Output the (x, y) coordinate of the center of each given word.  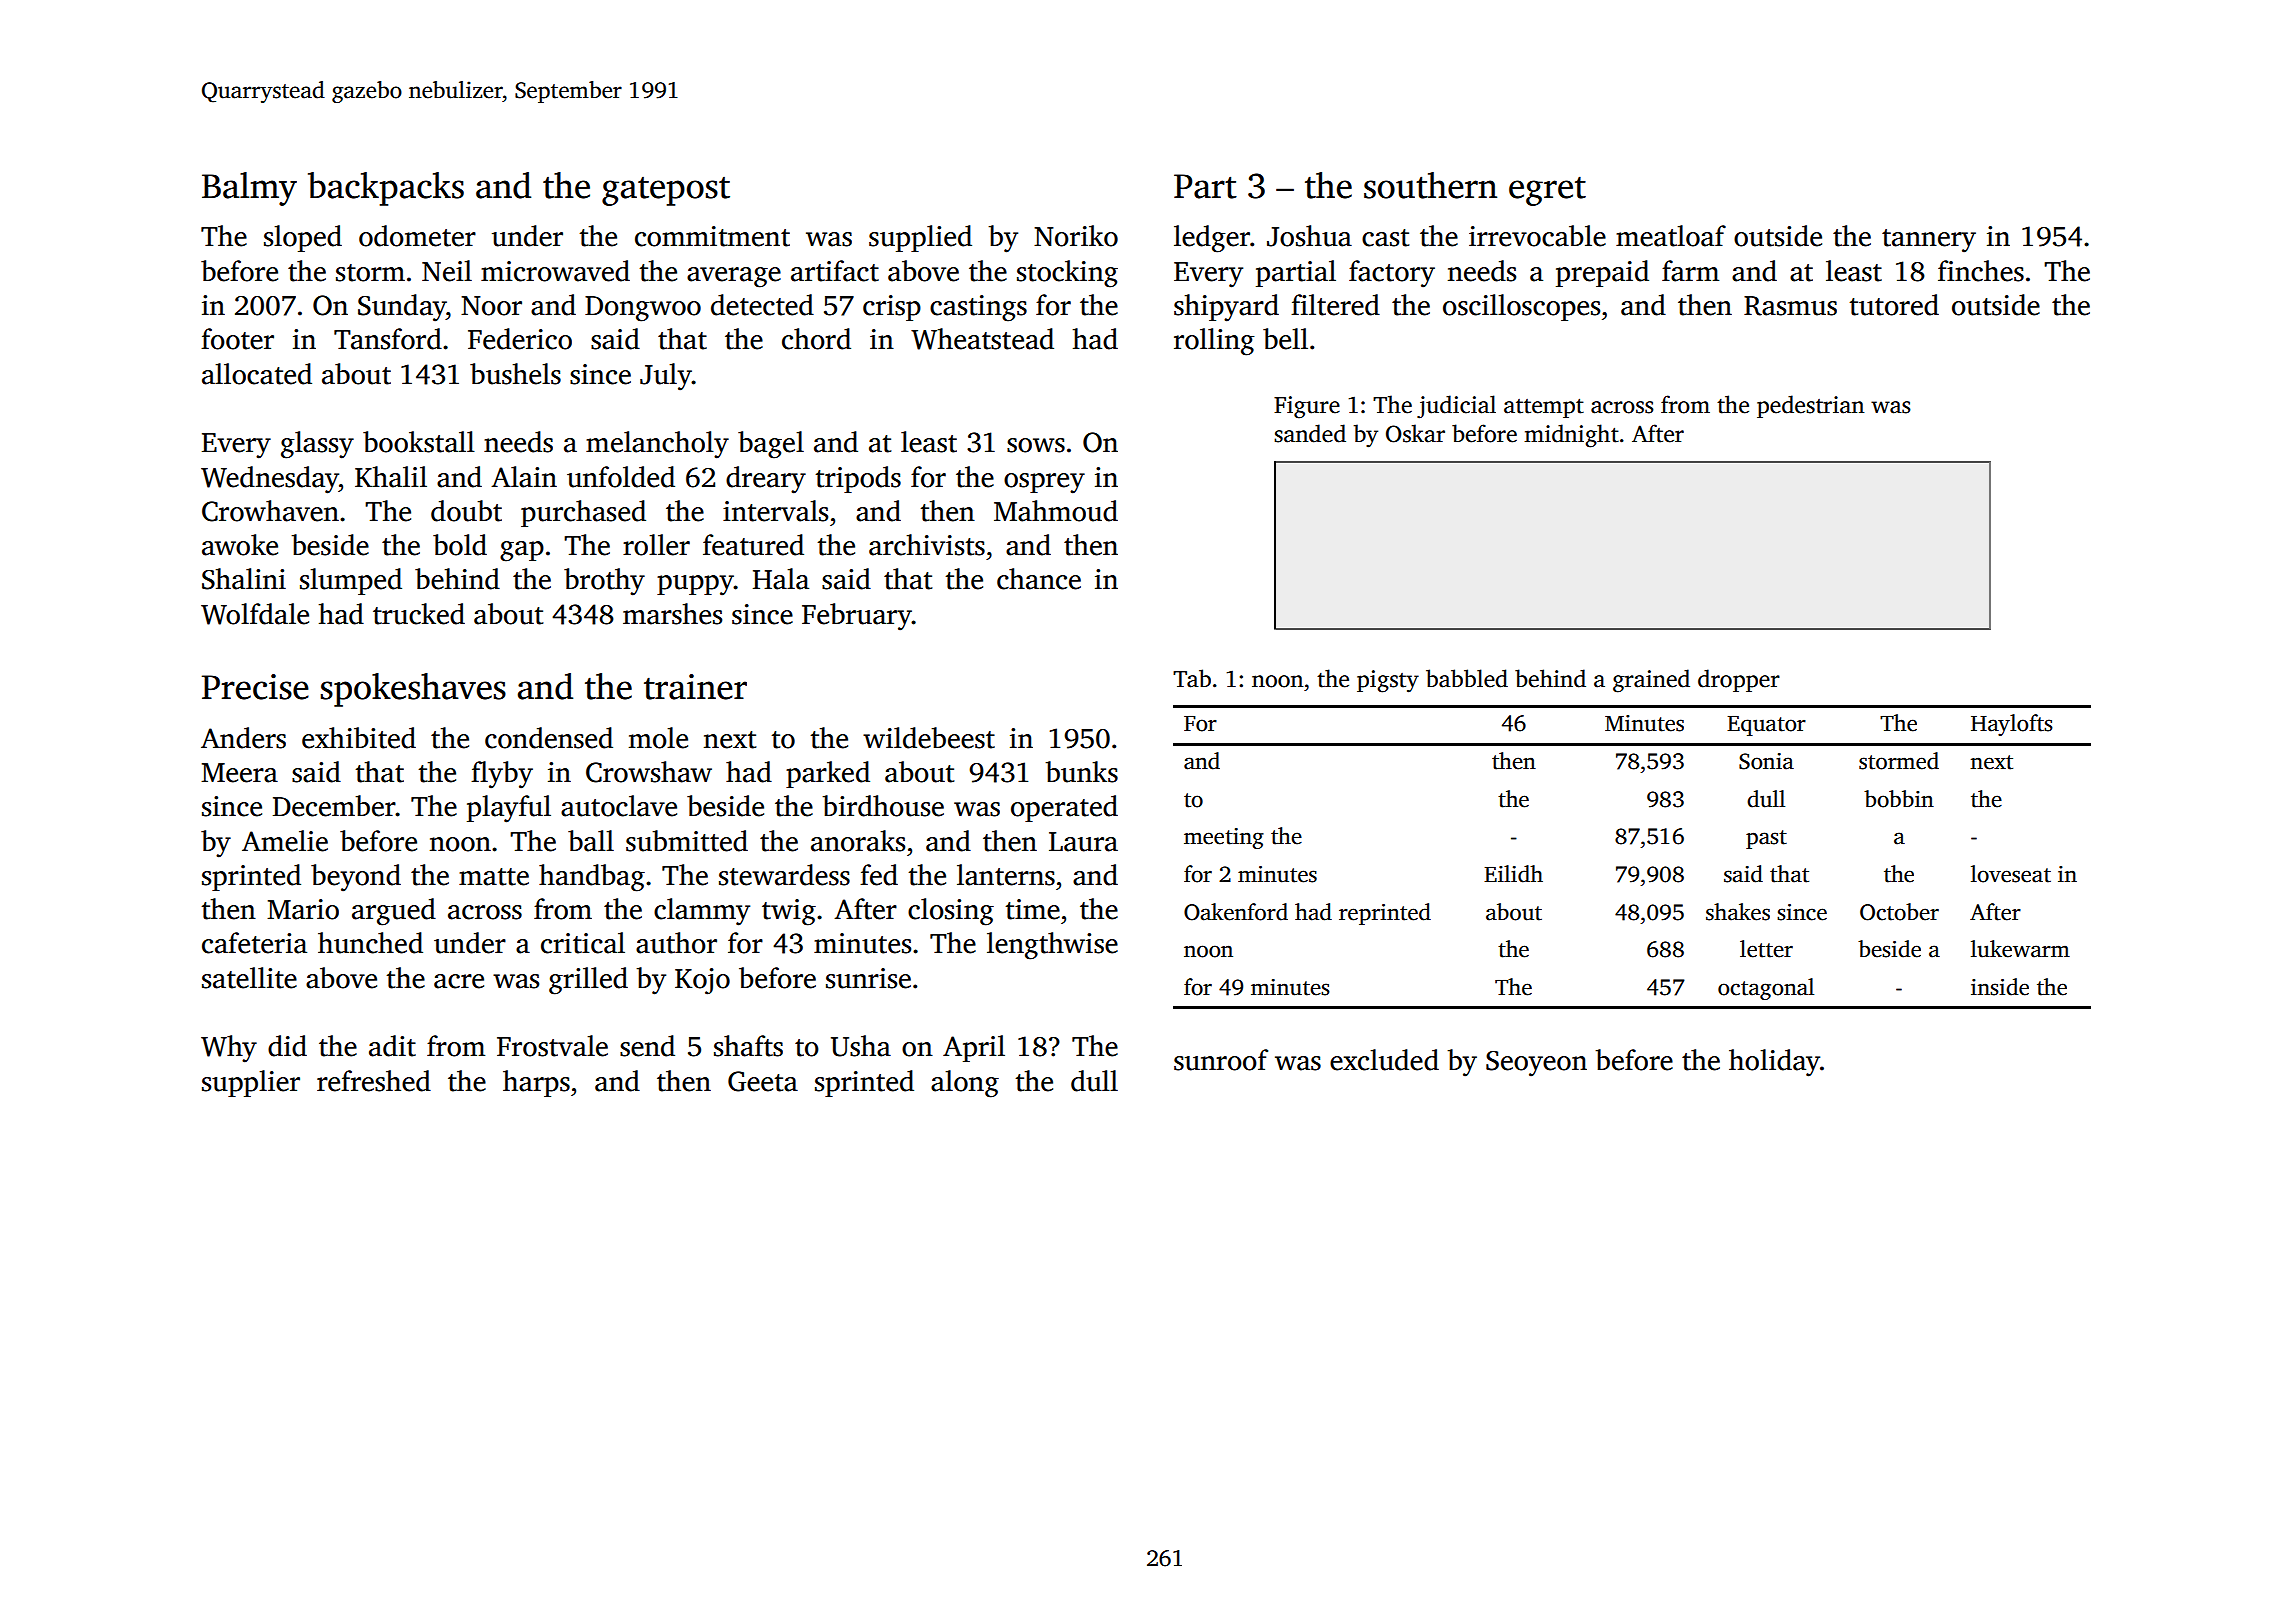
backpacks (386, 189)
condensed (549, 738)
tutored (1894, 305)
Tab (1192, 678)
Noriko (1076, 236)
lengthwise (1052, 946)
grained (1651, 681)
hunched (370, 943)
